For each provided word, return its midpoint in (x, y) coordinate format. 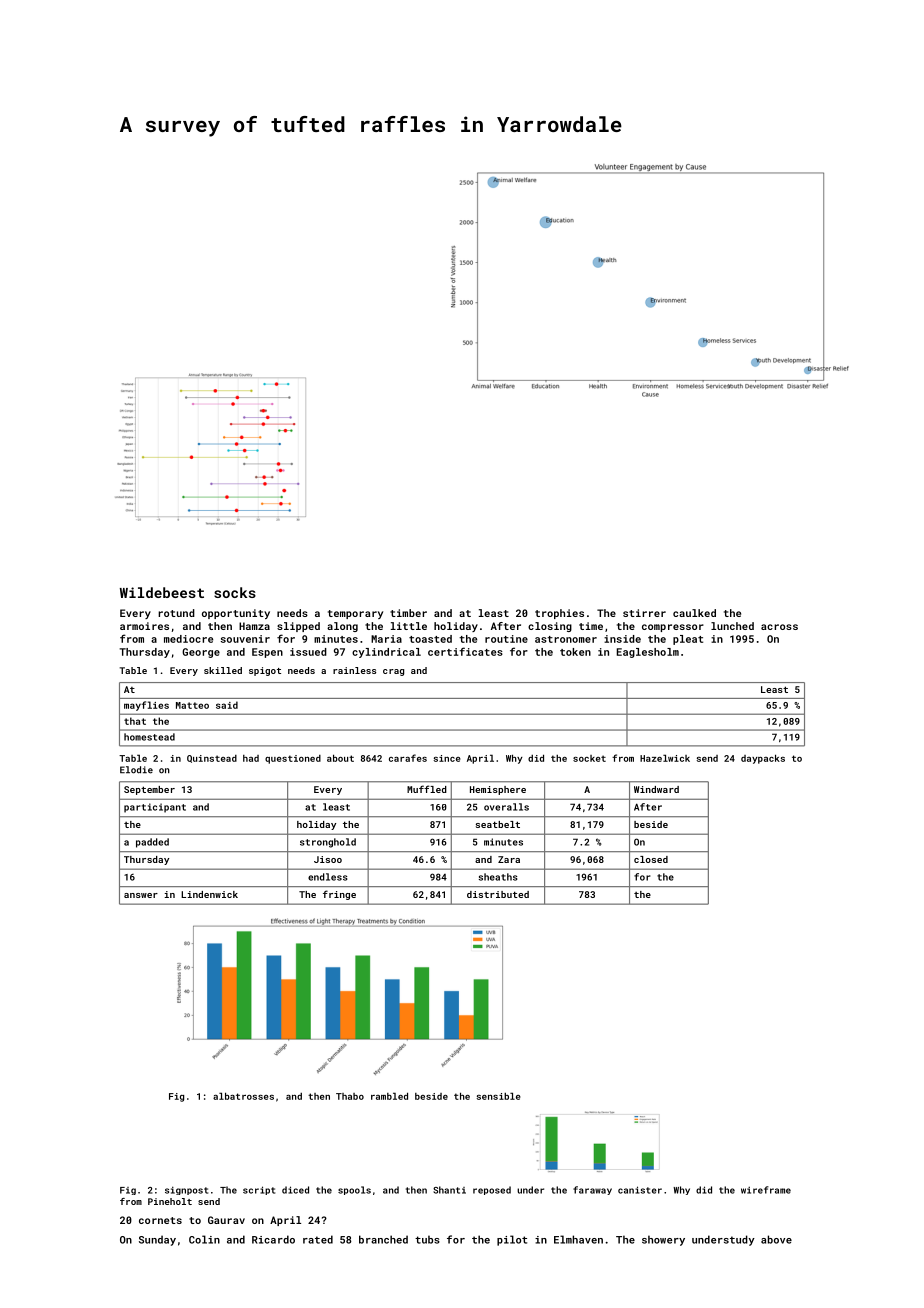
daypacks (763, 759)
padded (152, 843)
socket (589, 758)
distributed (498, 894)
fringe (339, 895)
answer (141, 895)
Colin (204, 1239)
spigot (265, 671)
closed (651, 859)
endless (328, 877)
